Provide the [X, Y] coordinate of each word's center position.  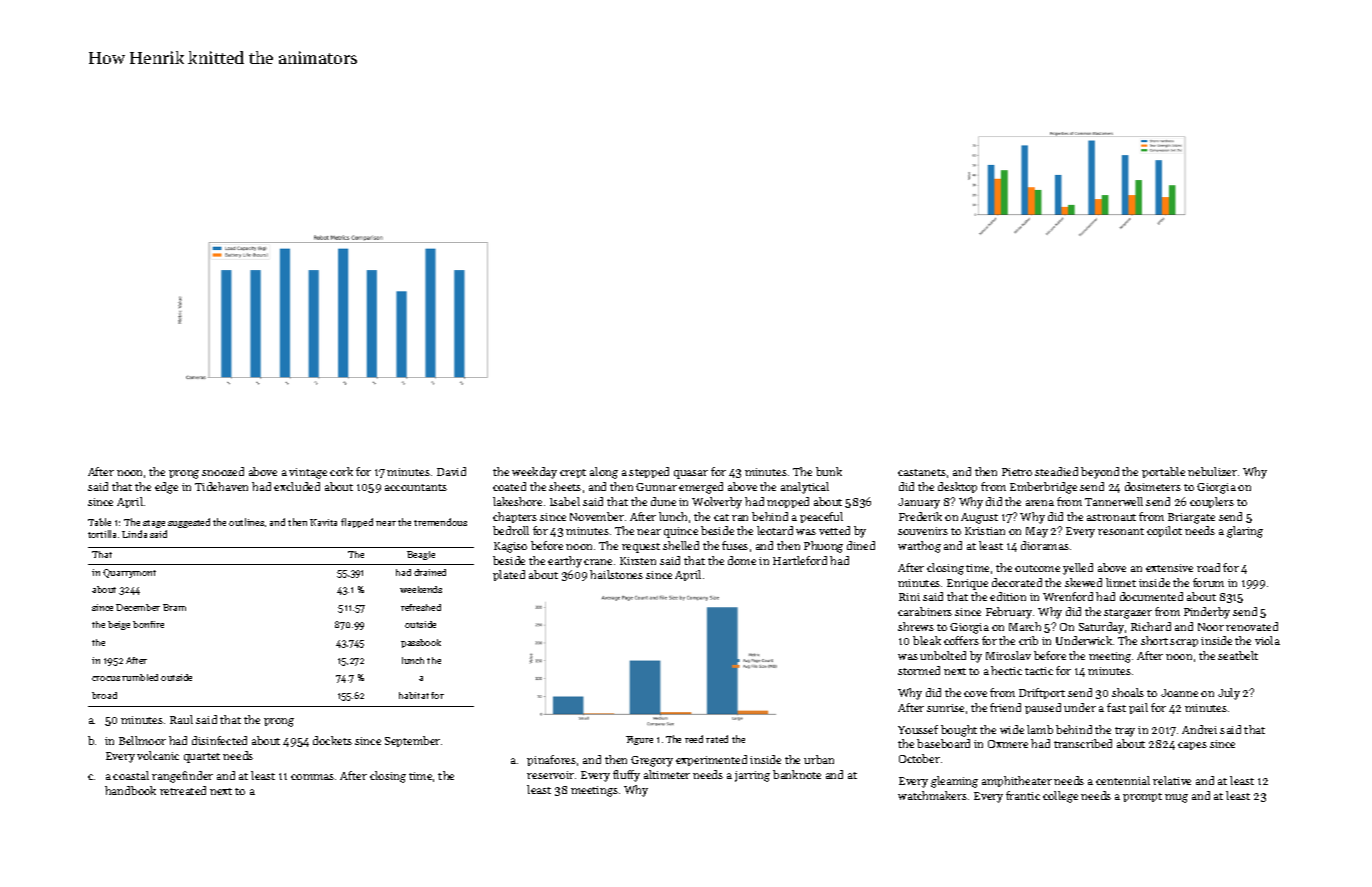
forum [1208, 582]
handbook [130, 790]
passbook [421, 643]
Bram [174, 607]
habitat [414, 695]
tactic [1039, 671]
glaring [1245, 532]
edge [166, 488]
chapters [515, 517]
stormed [919, 670]
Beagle [421, 555]
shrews [916, 626]
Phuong [823, 547]
